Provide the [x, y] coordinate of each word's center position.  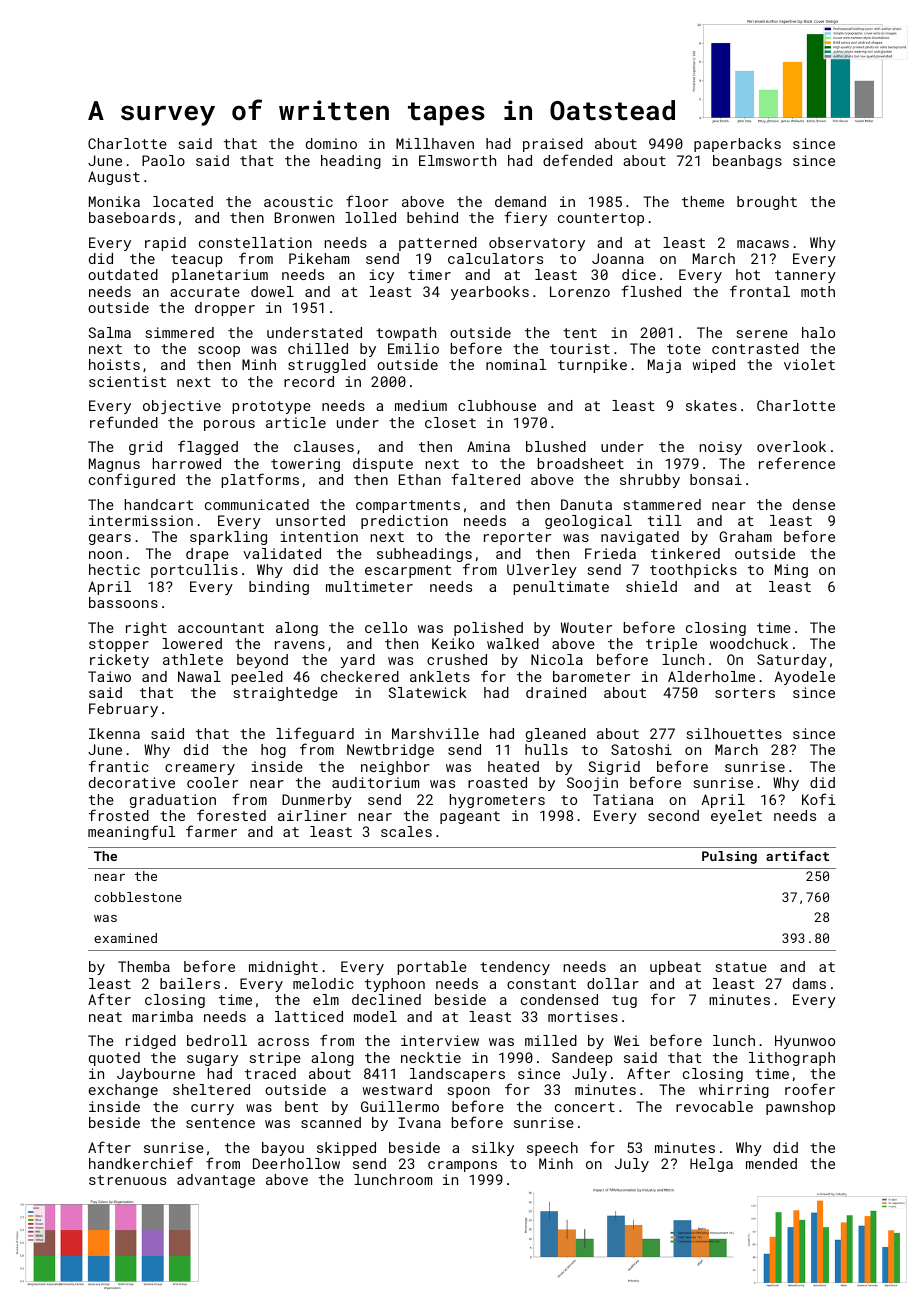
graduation [173, 801]
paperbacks [737, 145]
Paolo [163, 160]
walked [513, 643]
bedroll [217, 1040]
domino [331, 143]
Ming [791, 571]
